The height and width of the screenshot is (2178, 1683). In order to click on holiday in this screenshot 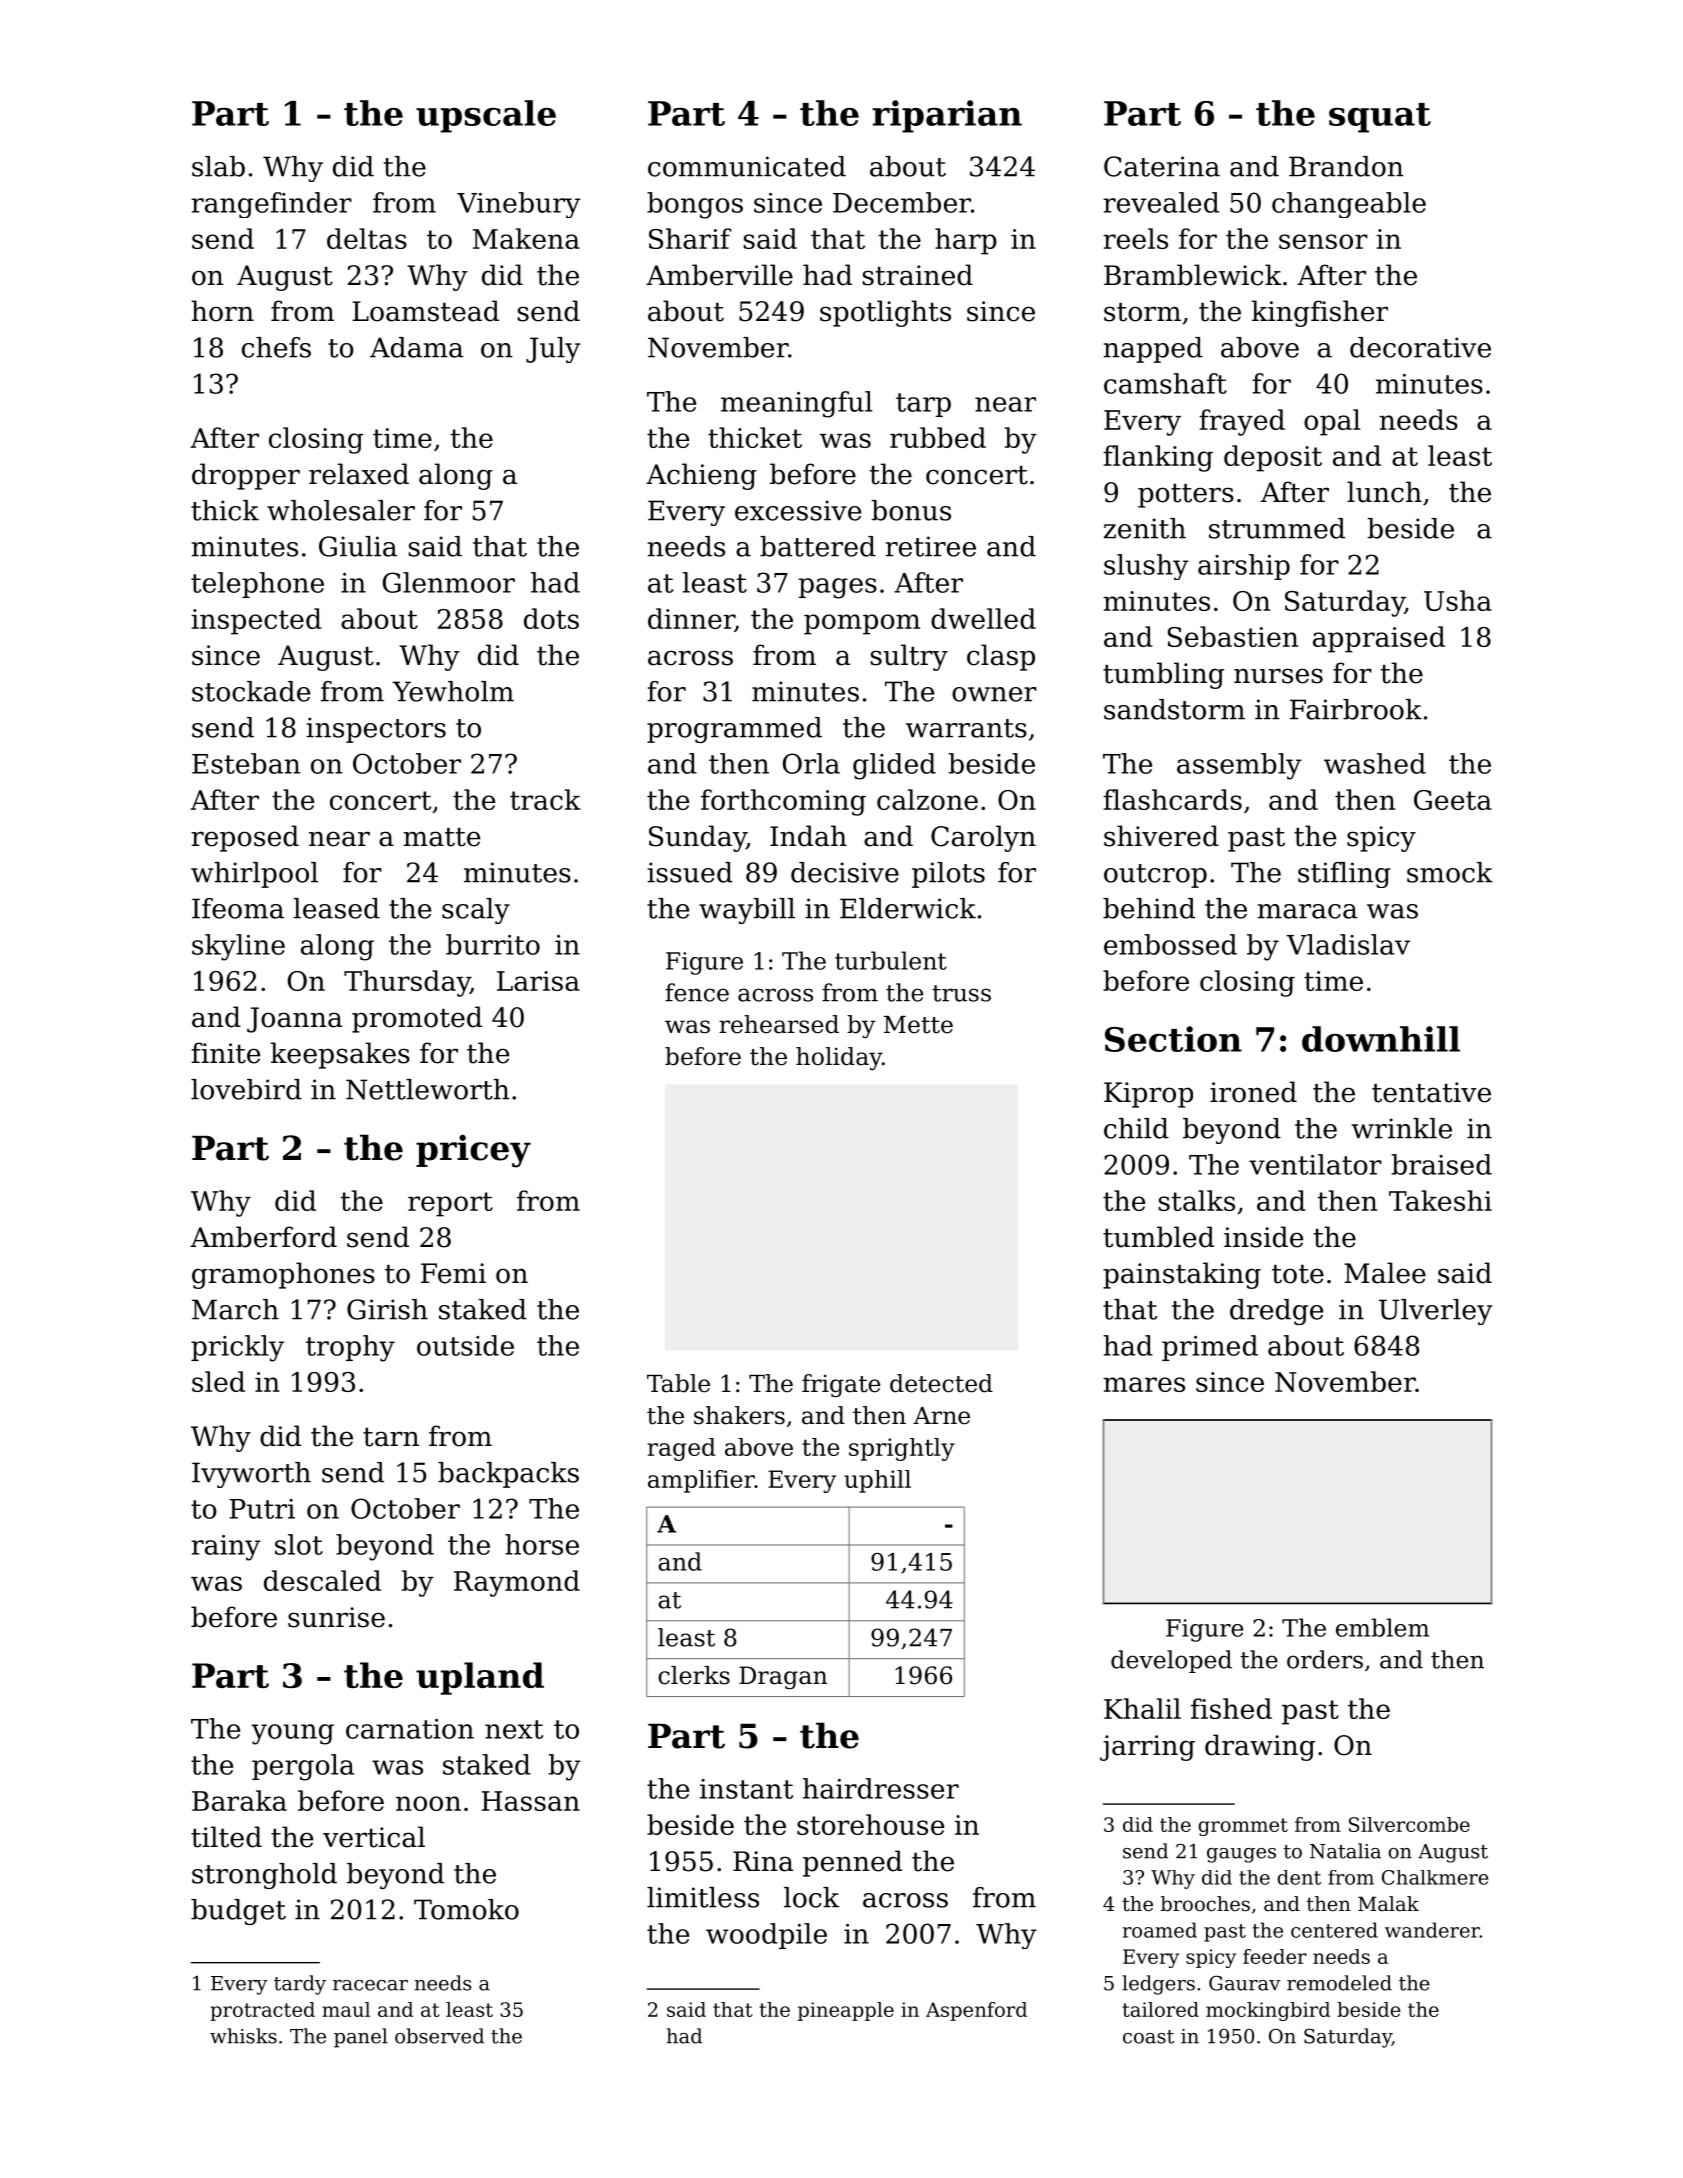, I will do `click(839, 1058)`.
